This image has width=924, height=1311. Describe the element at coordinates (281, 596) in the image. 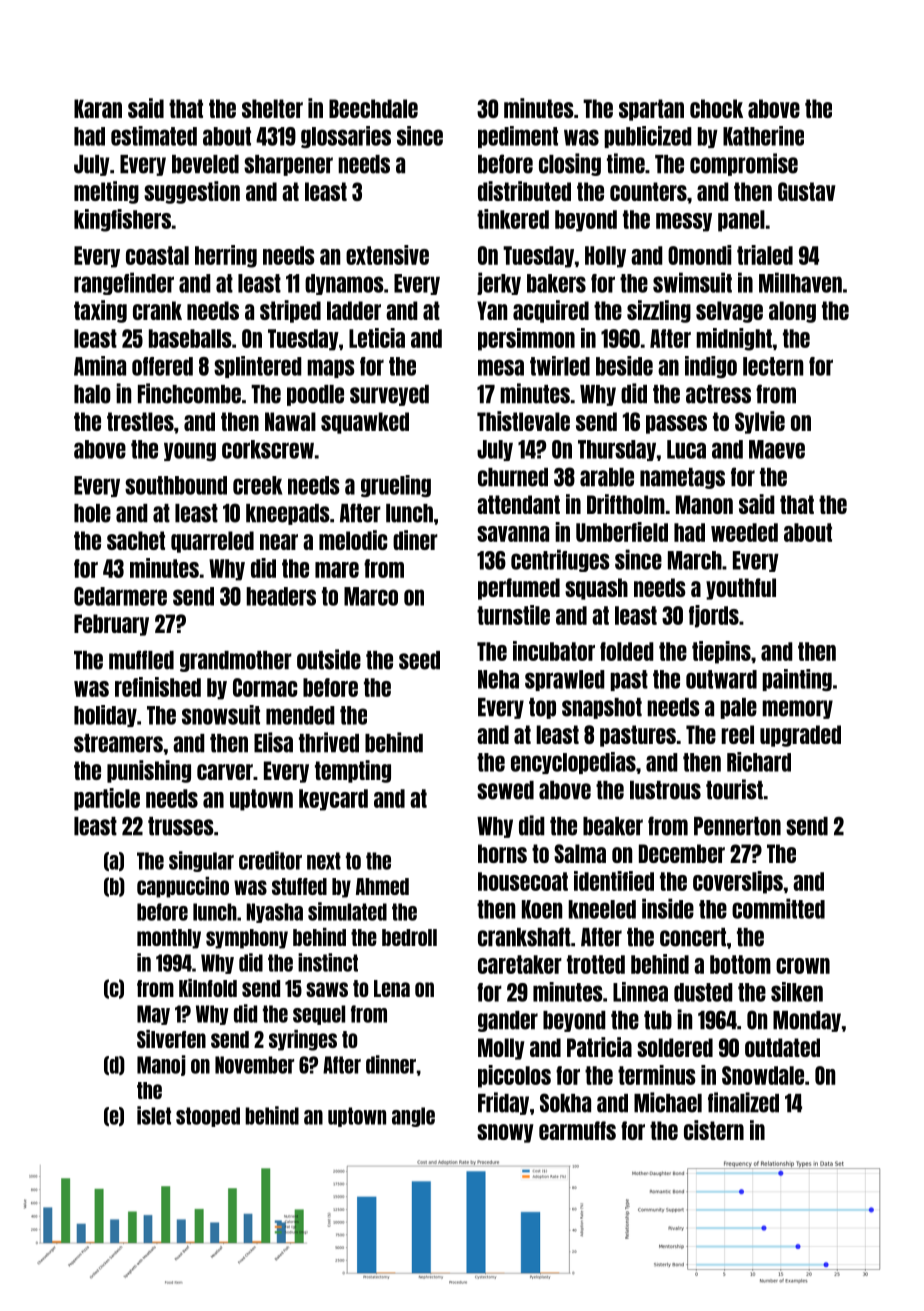

I see `headers` at that location.
